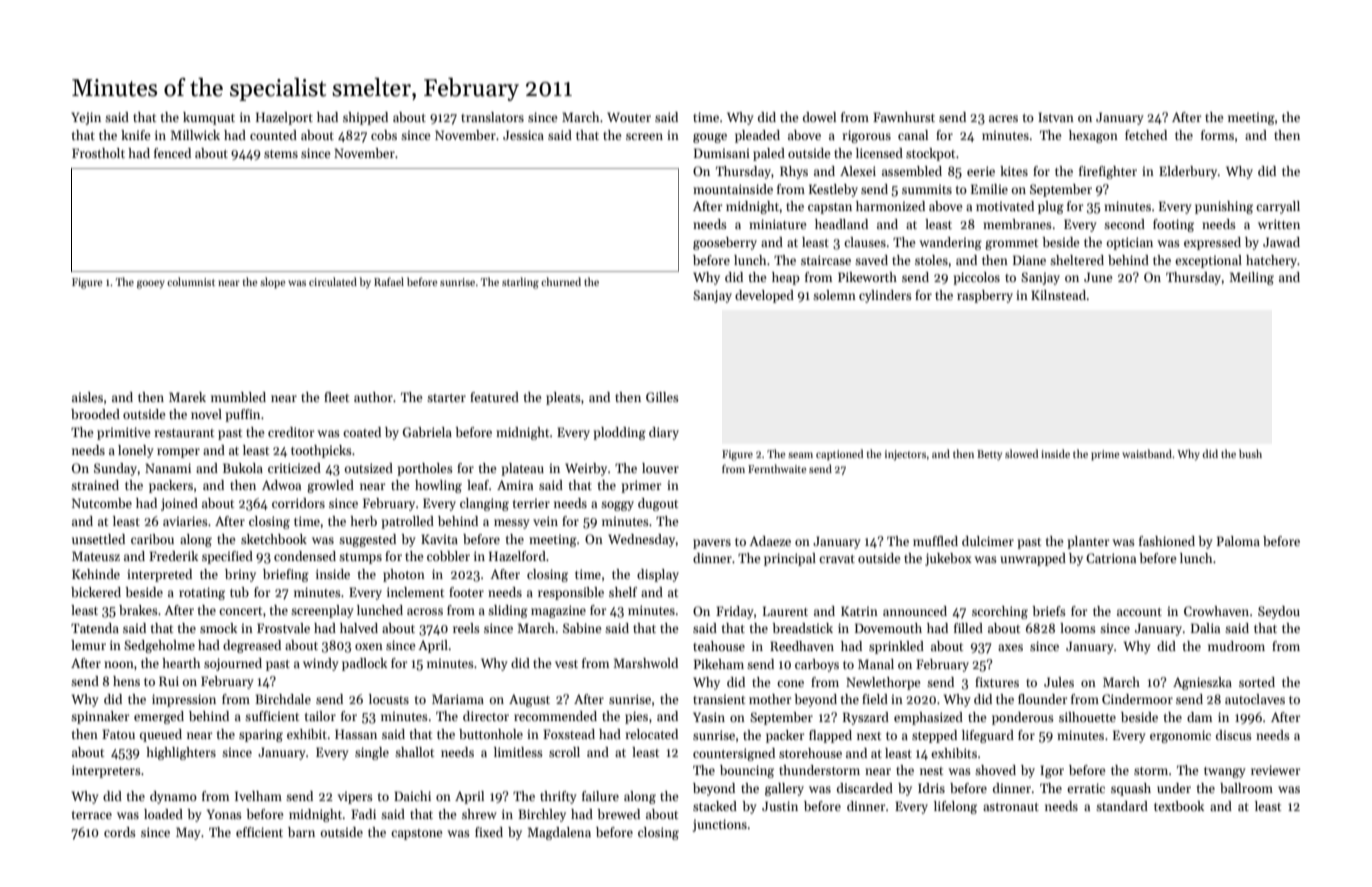  What do you see at coordinates (1021, 453) in the page?
I see `slowed` at bounding box center [1021, 453].
